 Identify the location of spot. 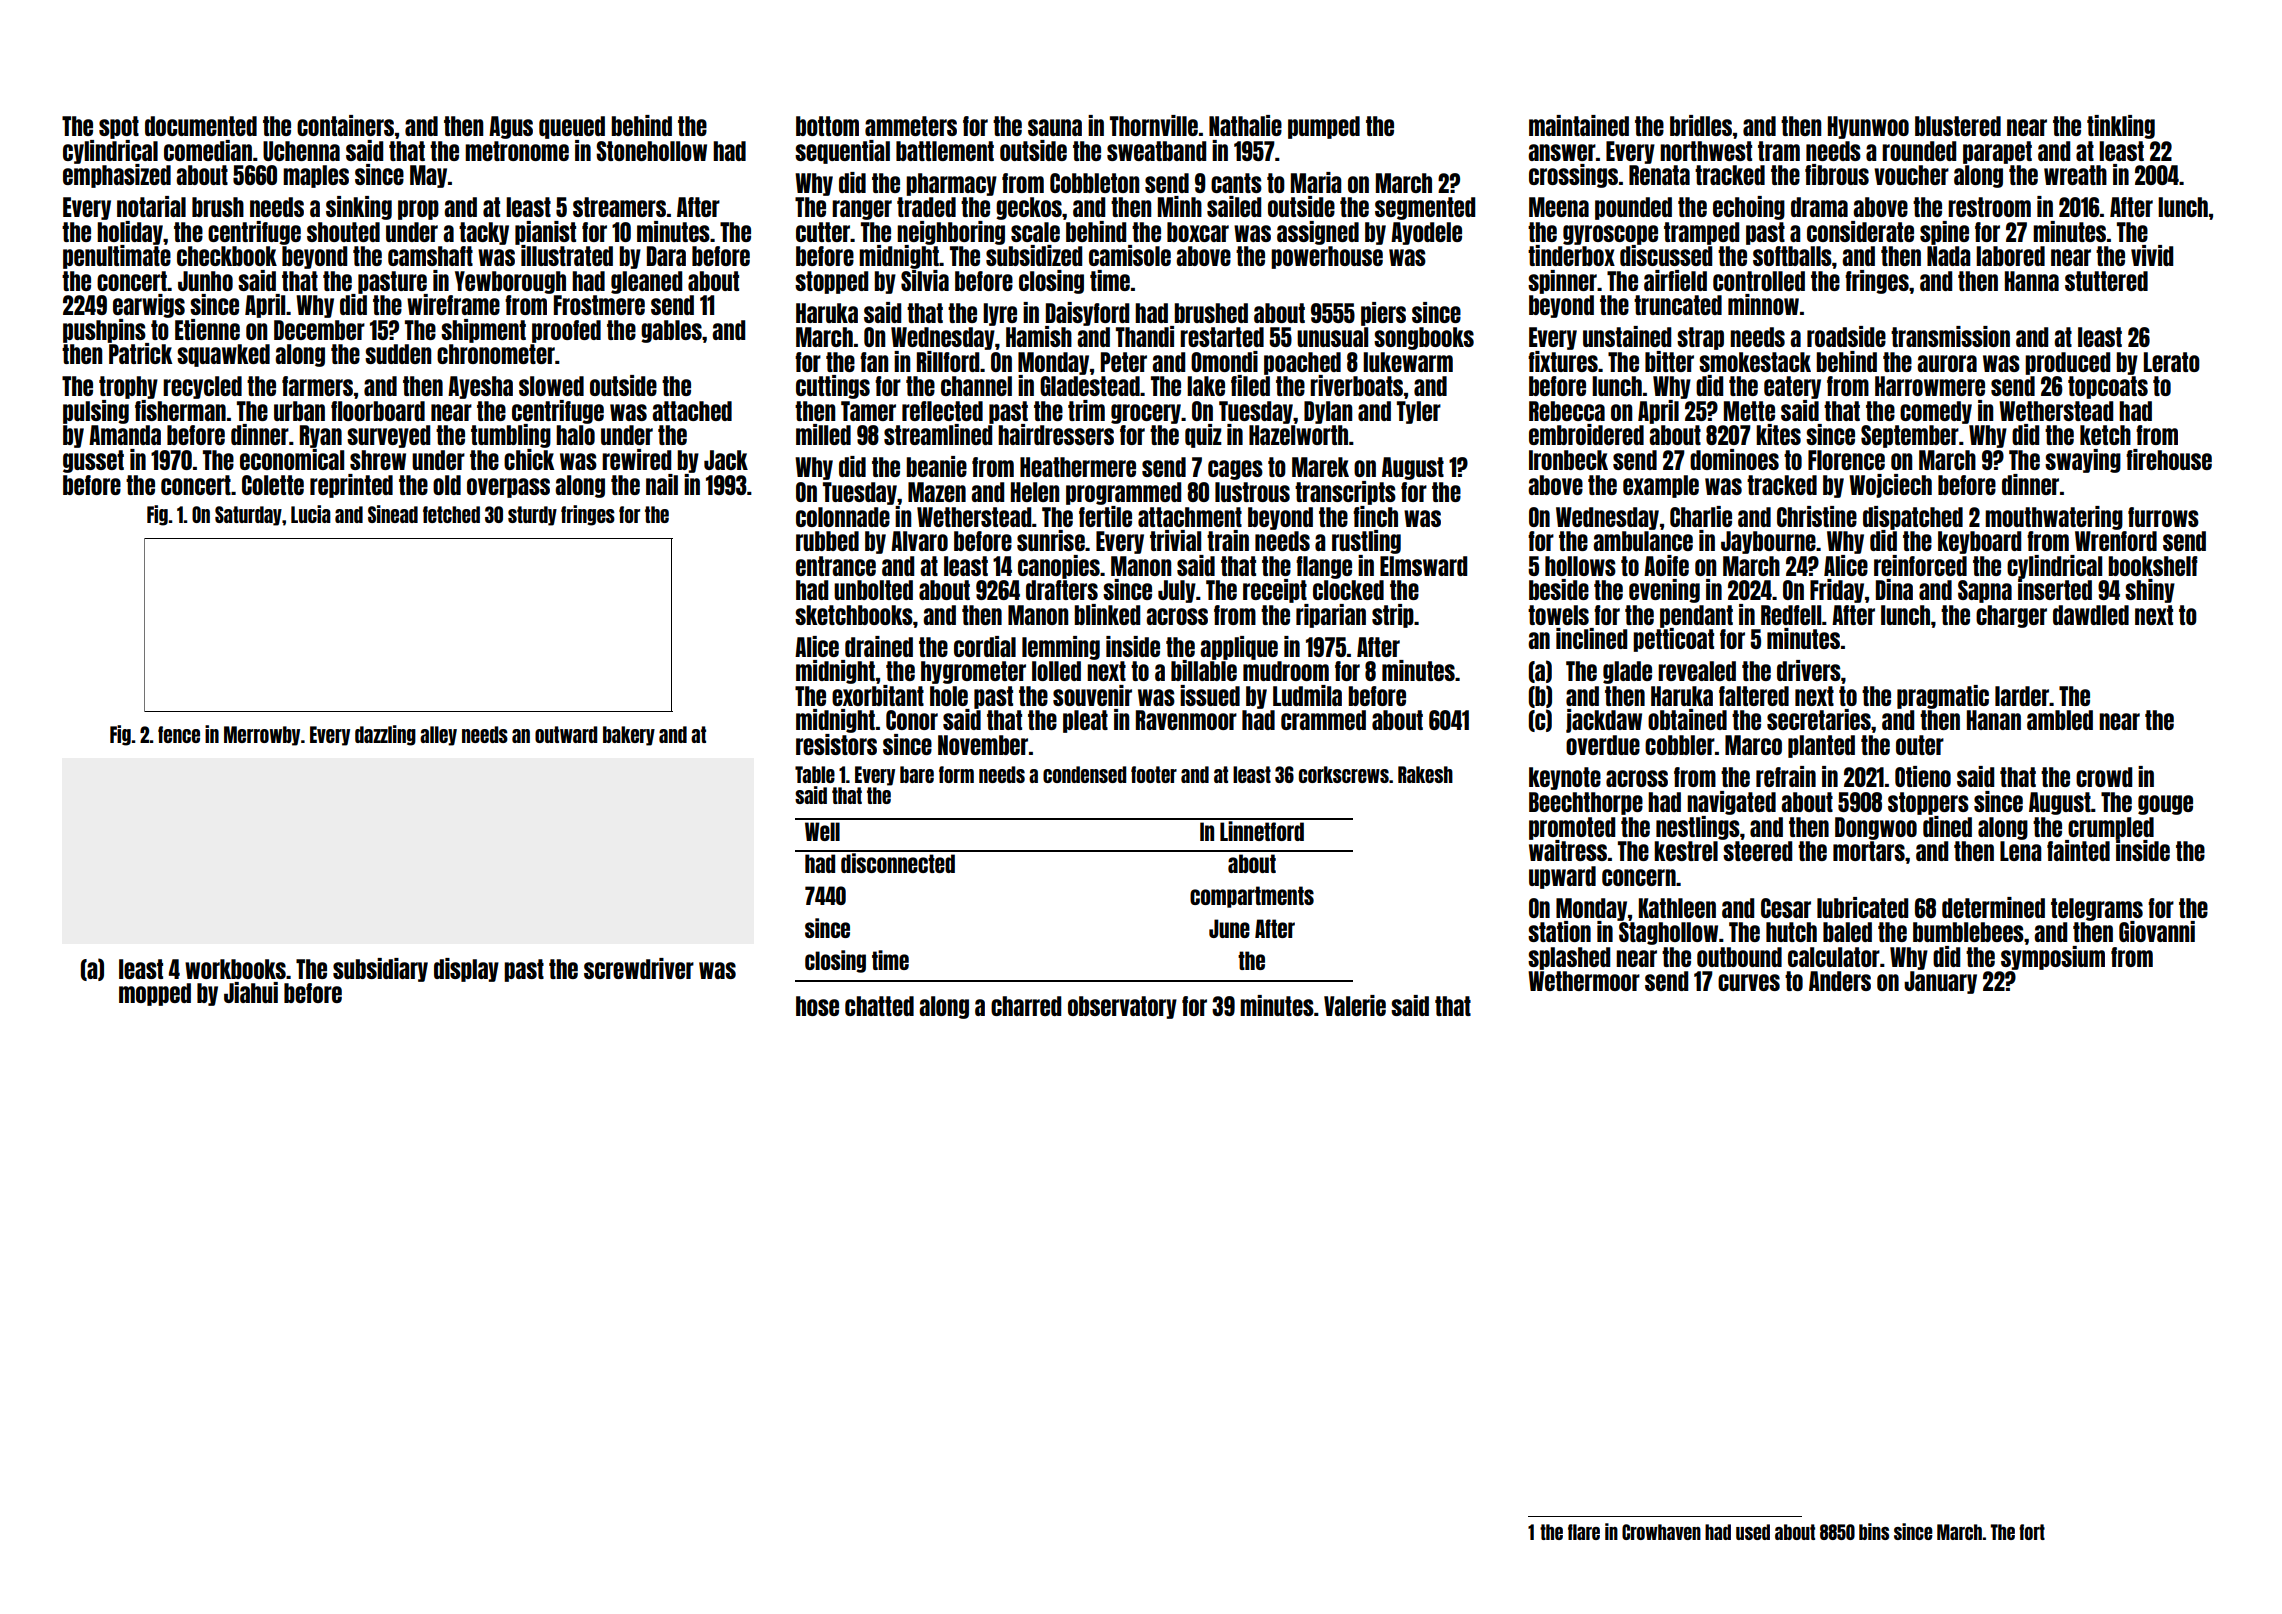
(119, 127).
